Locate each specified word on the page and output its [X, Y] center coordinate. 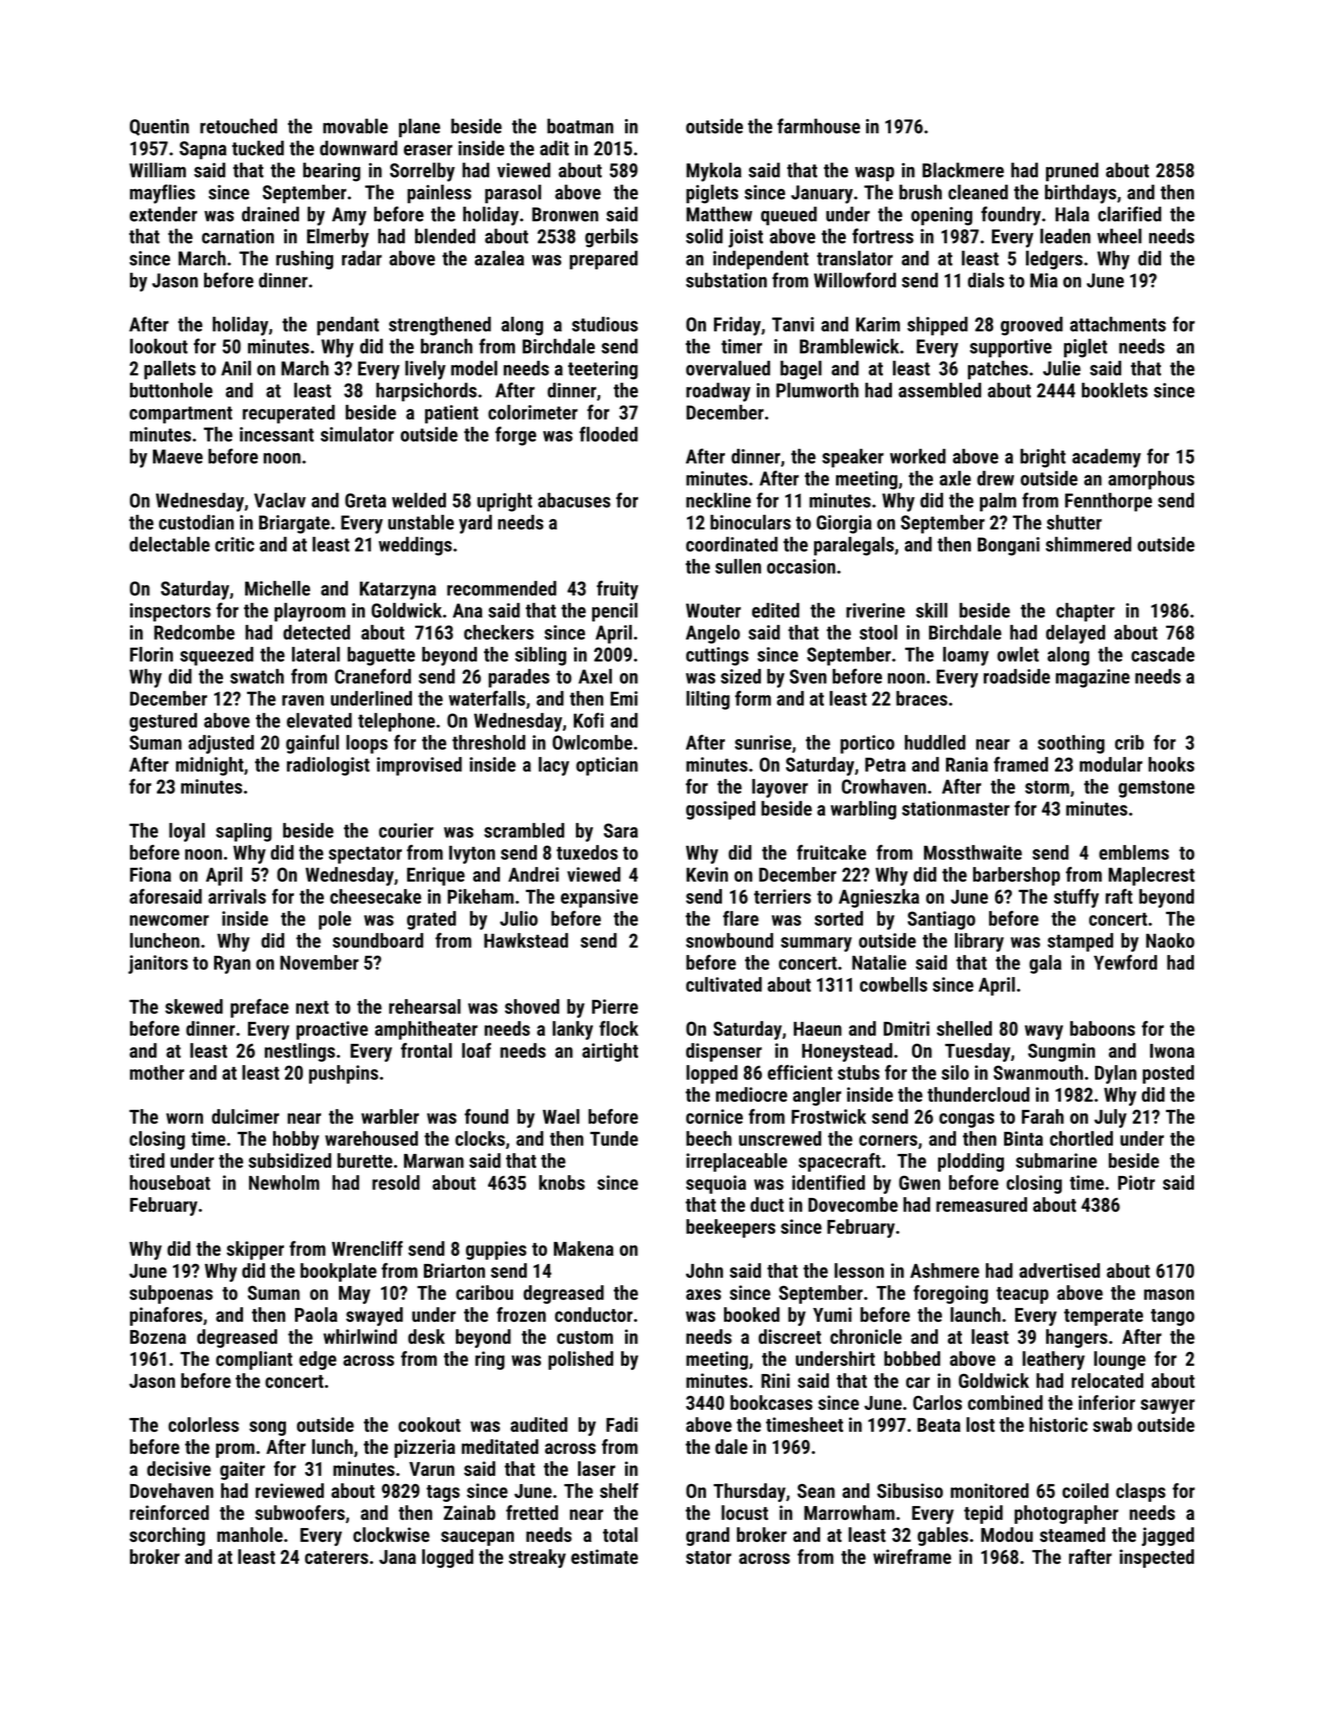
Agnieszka [879, 898]
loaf [476, 1050]
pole [335, 920]
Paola [316, 1314]
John [704, 1270]
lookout [159, 346]
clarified [1129, 214]
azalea [499, 258]
